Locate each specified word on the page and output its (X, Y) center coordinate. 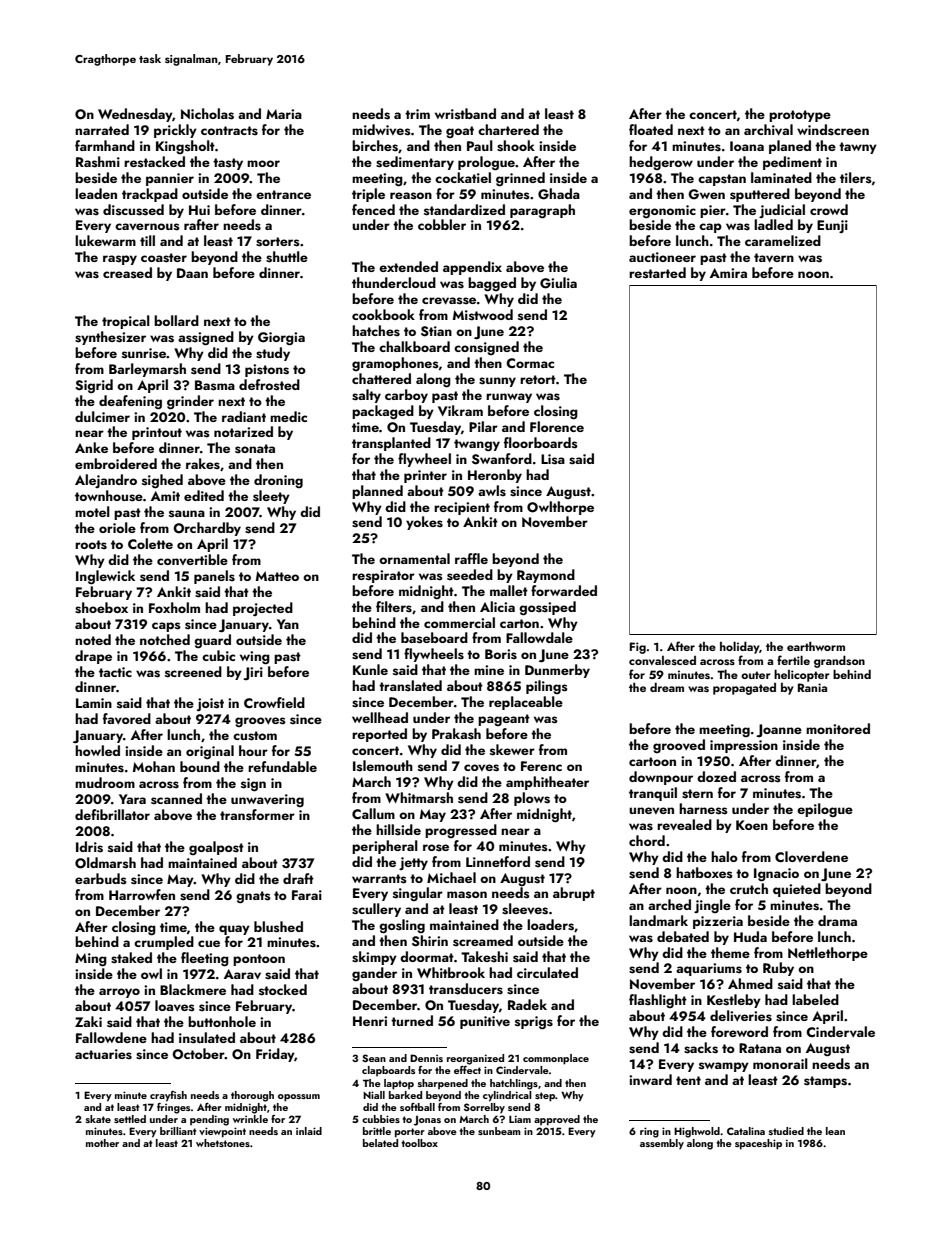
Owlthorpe (560, 508)
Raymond (546, 576)
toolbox (419, 1143)
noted (93, 639)
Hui (199, 210)
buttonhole (222, 1021)
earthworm (816, 646)
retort (538, 379)
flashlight (658, 1001)
